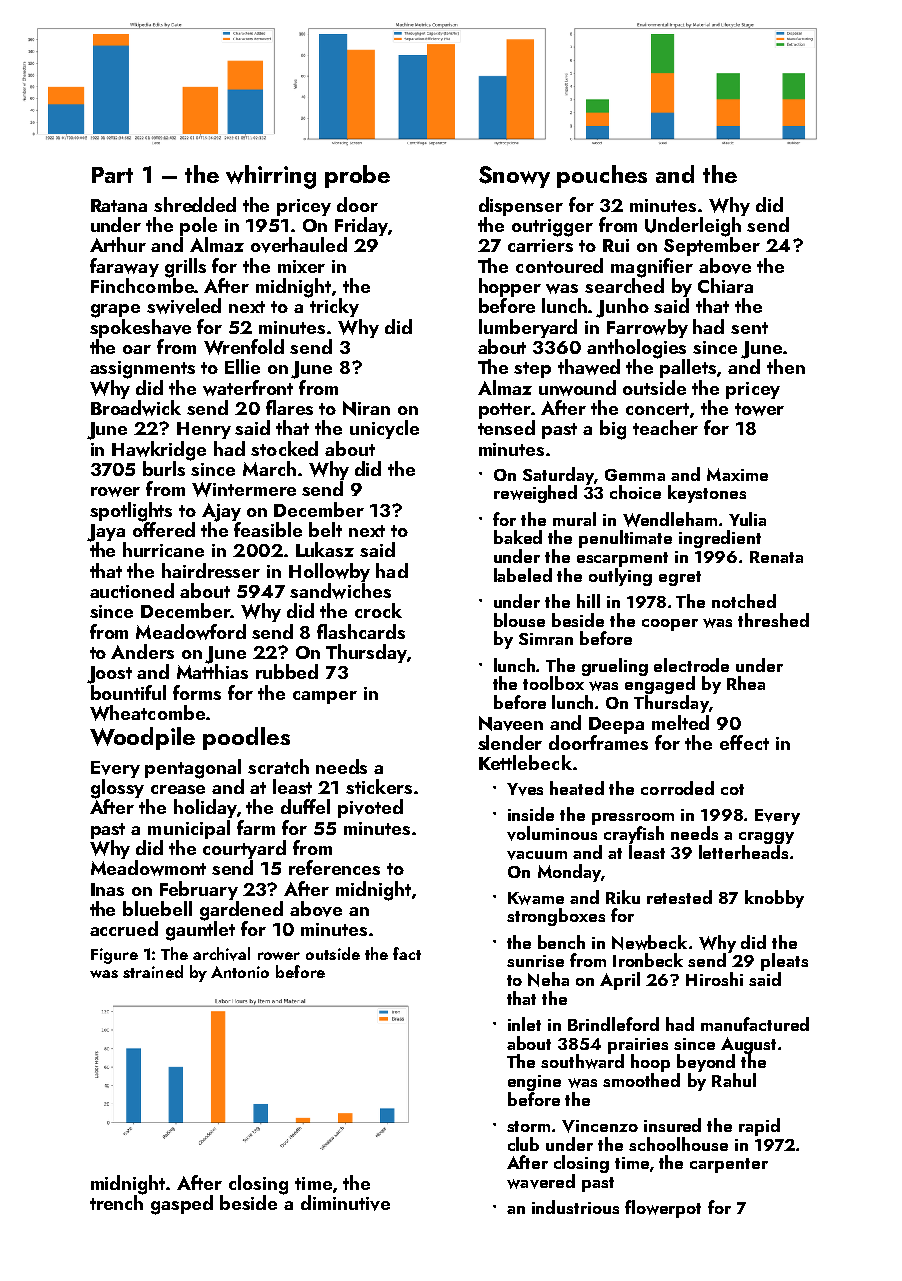  I want to click on blouse, so click(519, 620).
